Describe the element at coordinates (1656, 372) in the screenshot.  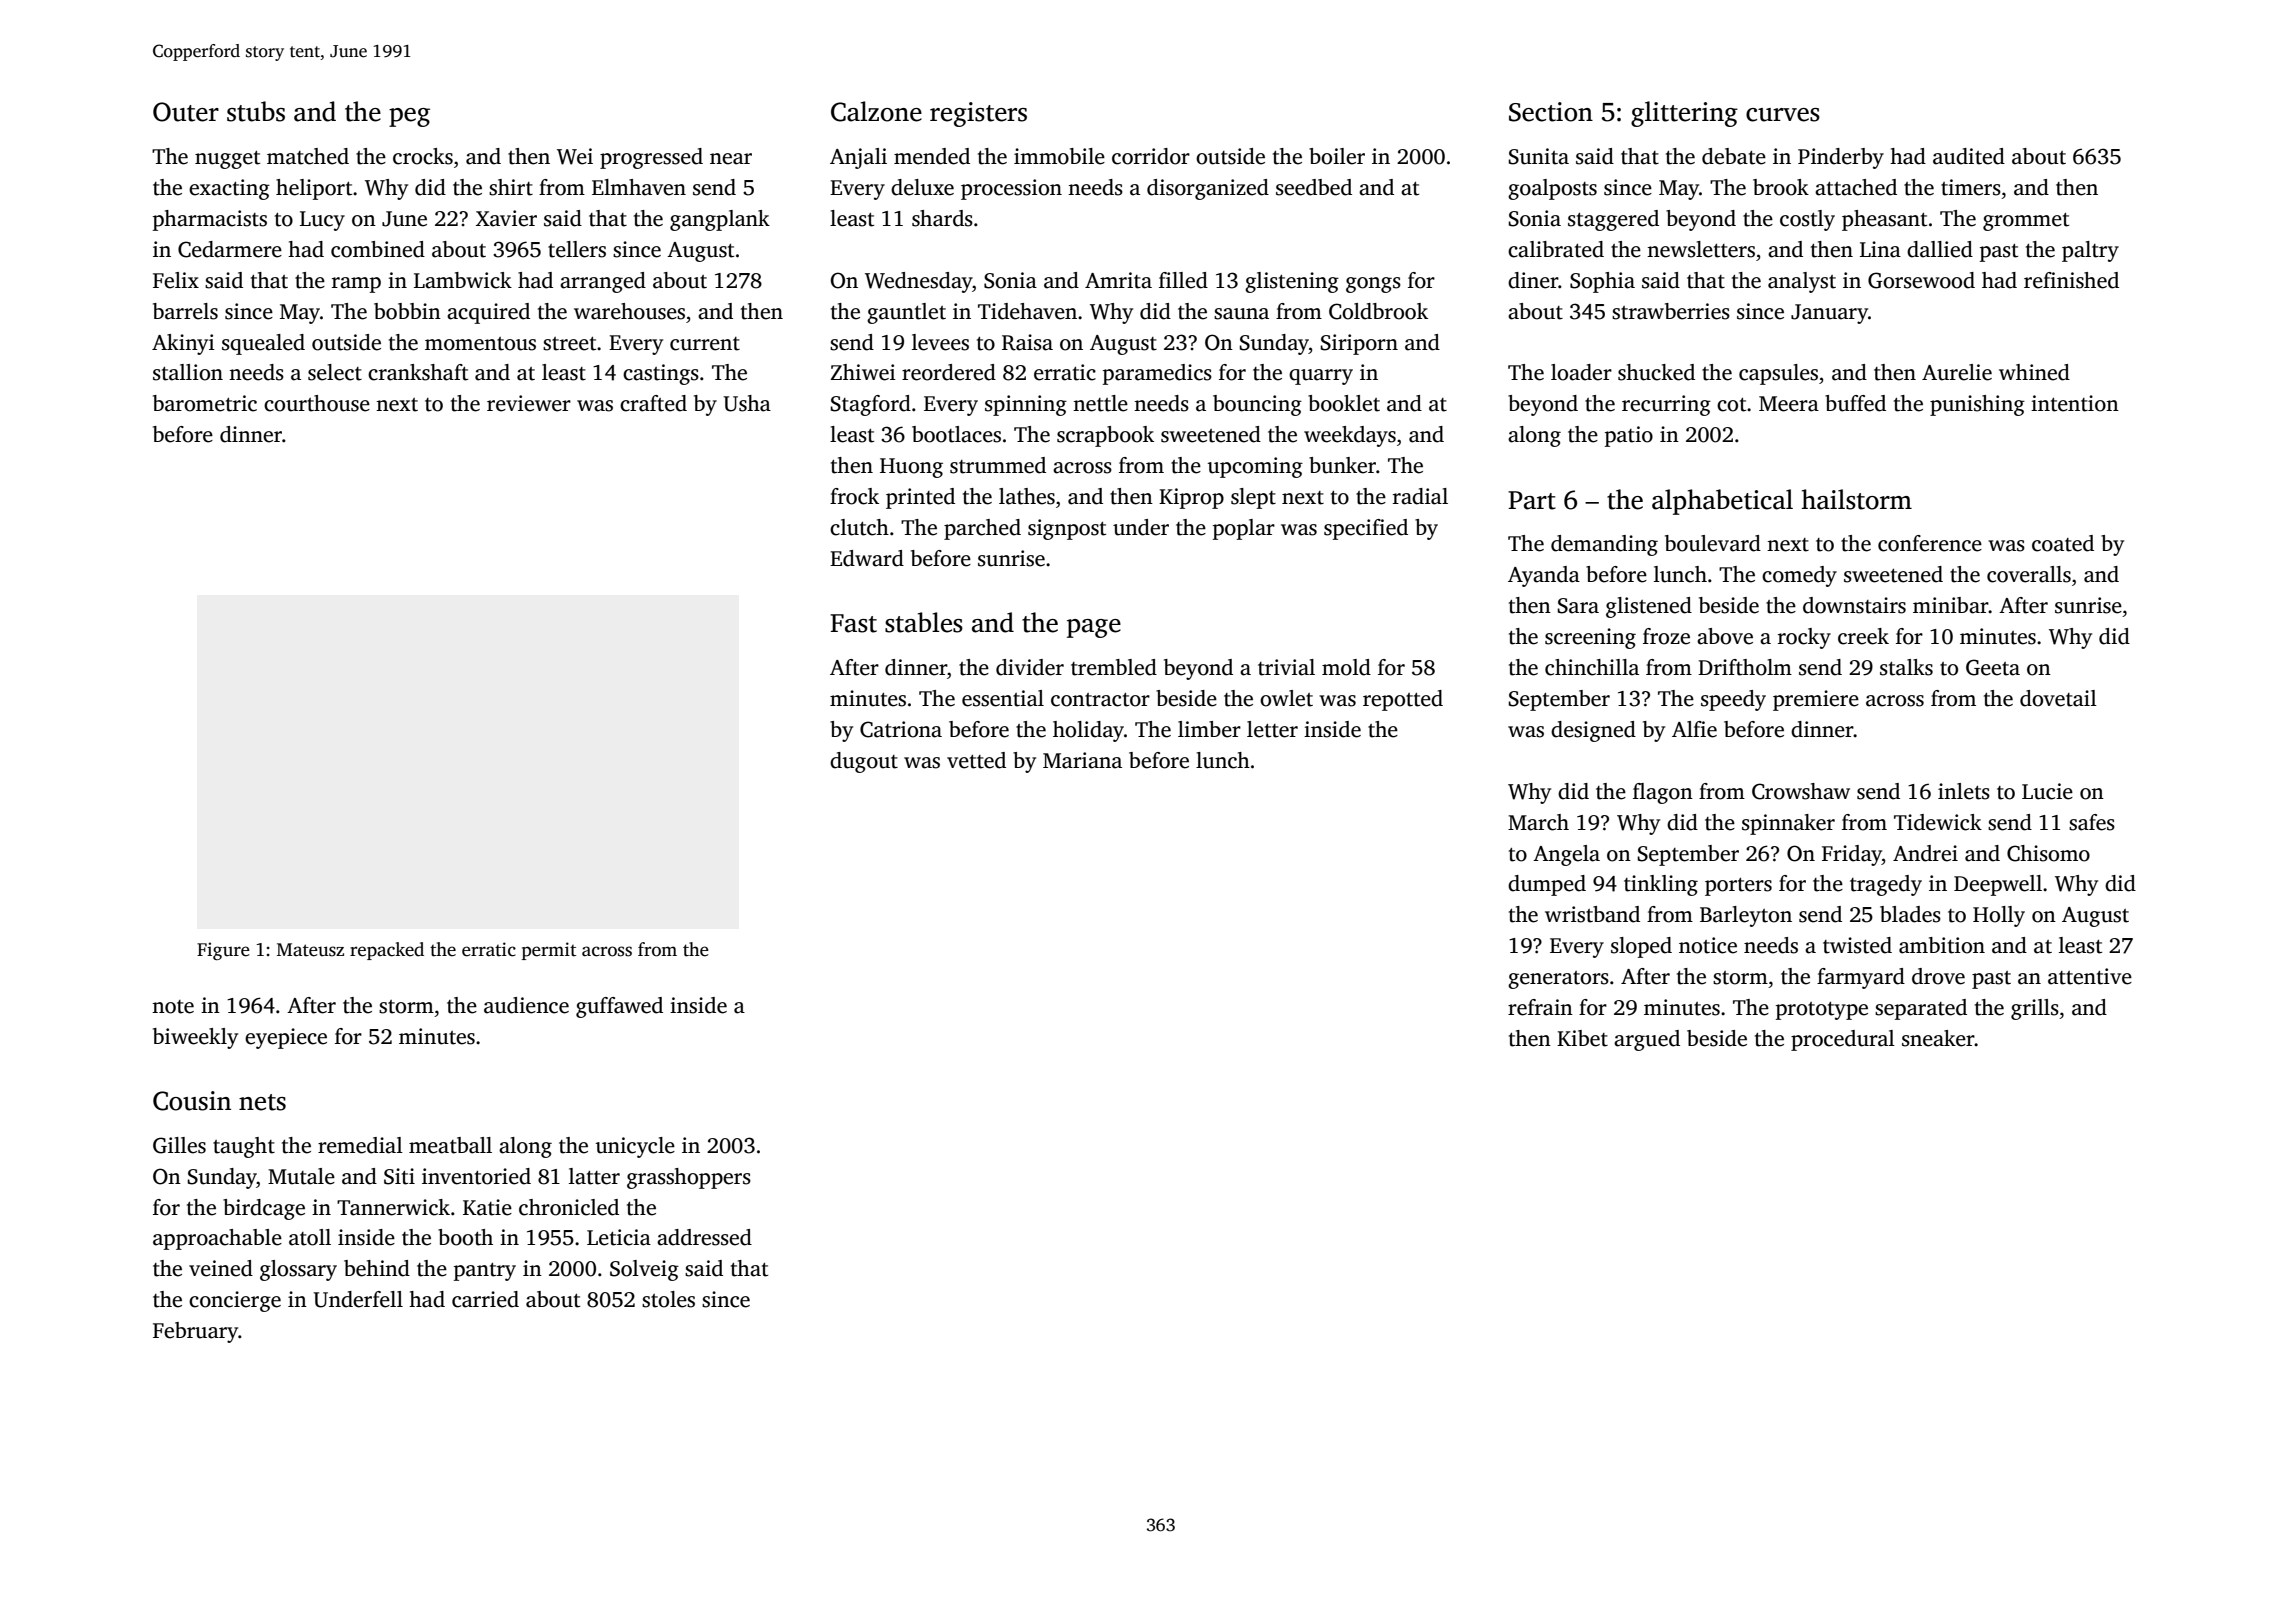
I see `shucked` at that location.
